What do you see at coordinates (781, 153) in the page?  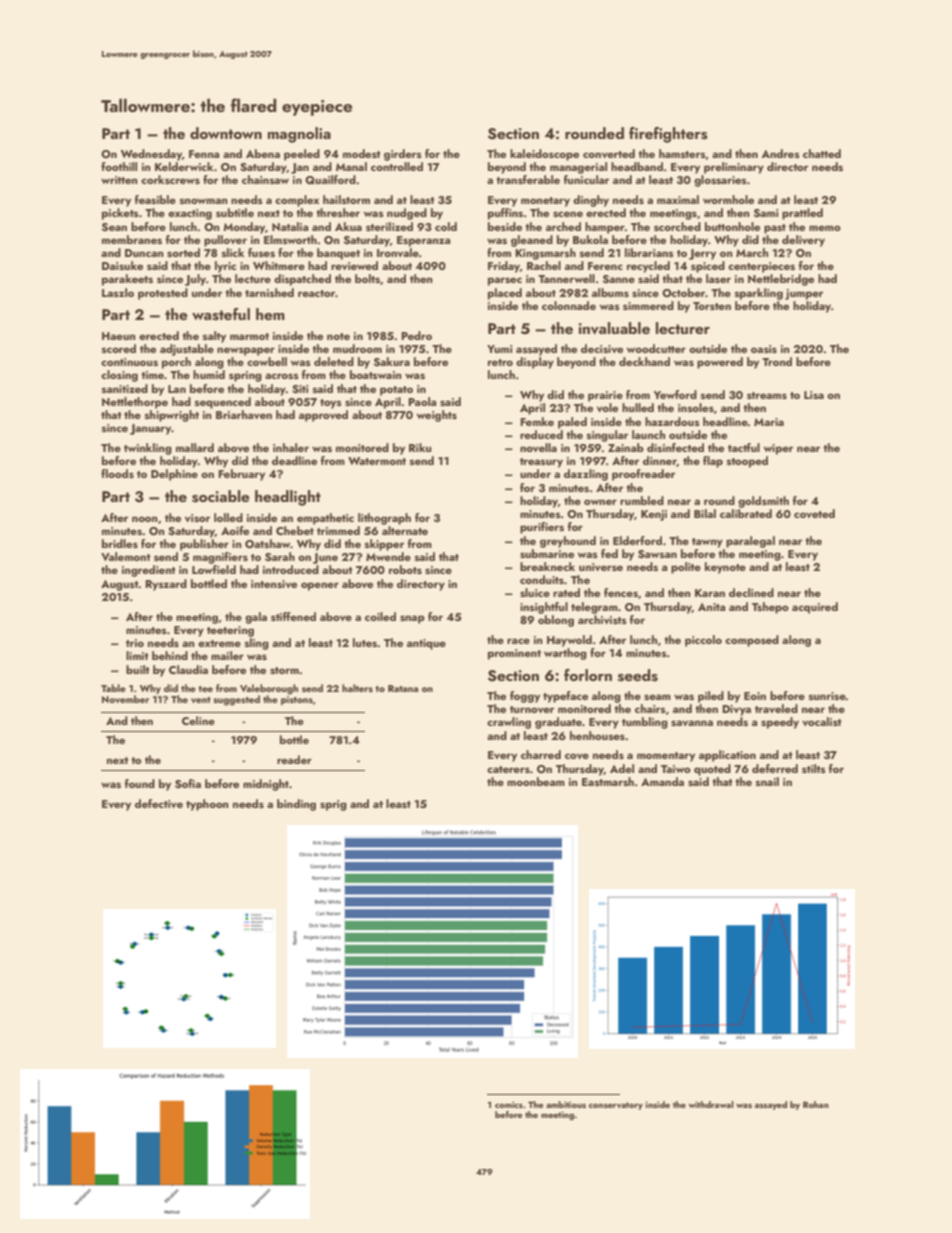 I see `Andres` at bounding box center [781, 153].
